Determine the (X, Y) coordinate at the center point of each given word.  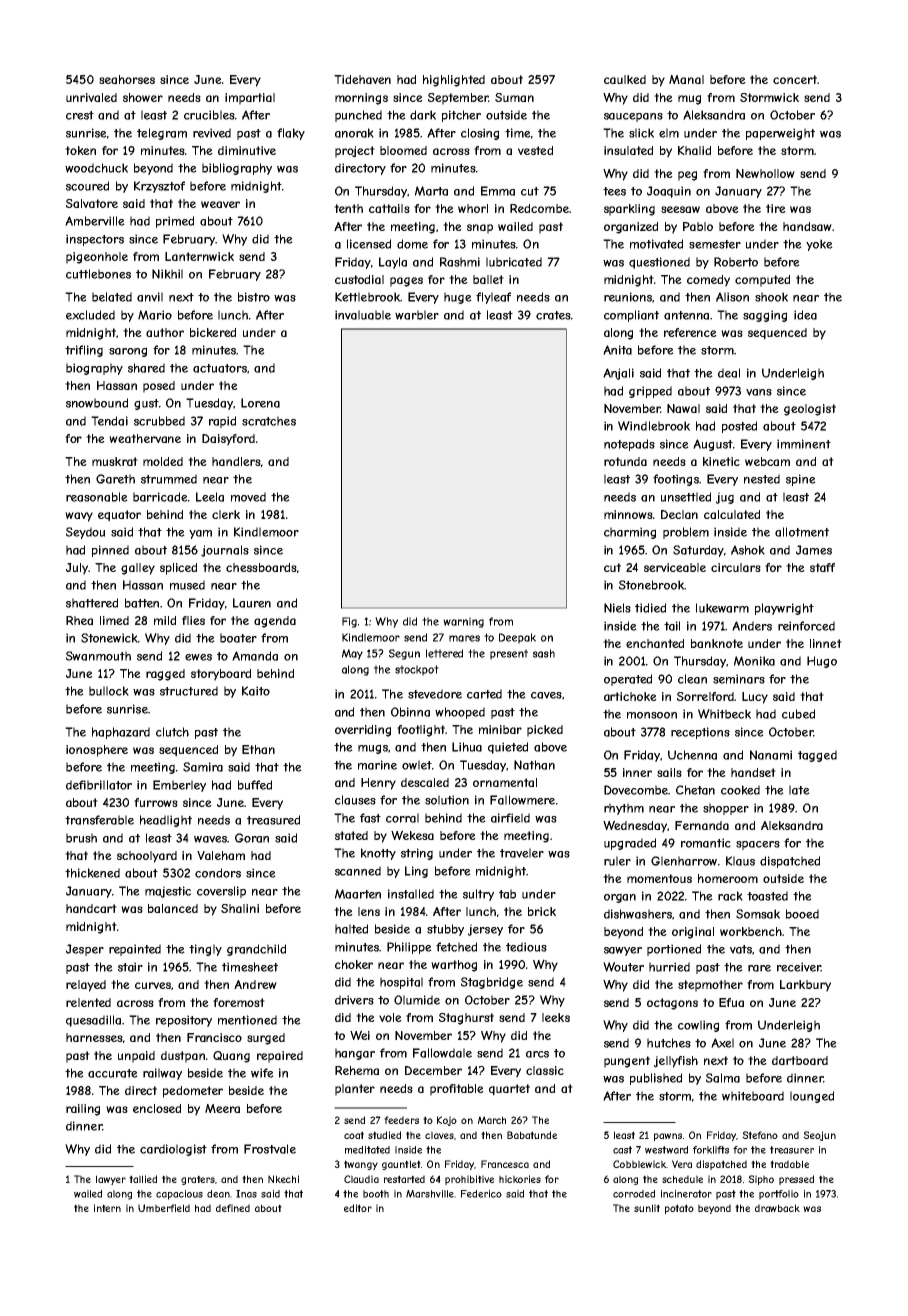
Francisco (214, 1037)
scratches (269, 421)
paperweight (780, 134)
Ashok (748, 550)
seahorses (127, 79)
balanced (173, 908)
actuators (220, 368)
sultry (478, 895)
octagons (672, 1004)
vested (535, 150)
